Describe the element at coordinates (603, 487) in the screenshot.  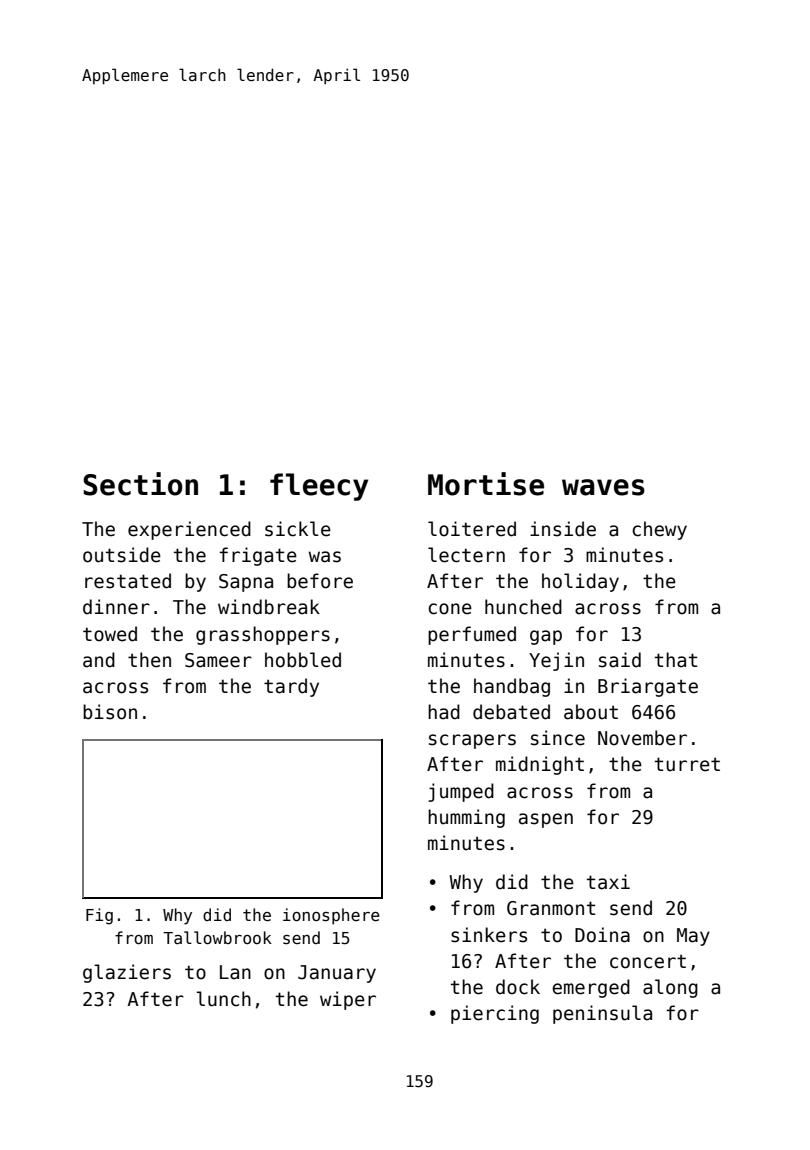
I see `waves` at that location.
